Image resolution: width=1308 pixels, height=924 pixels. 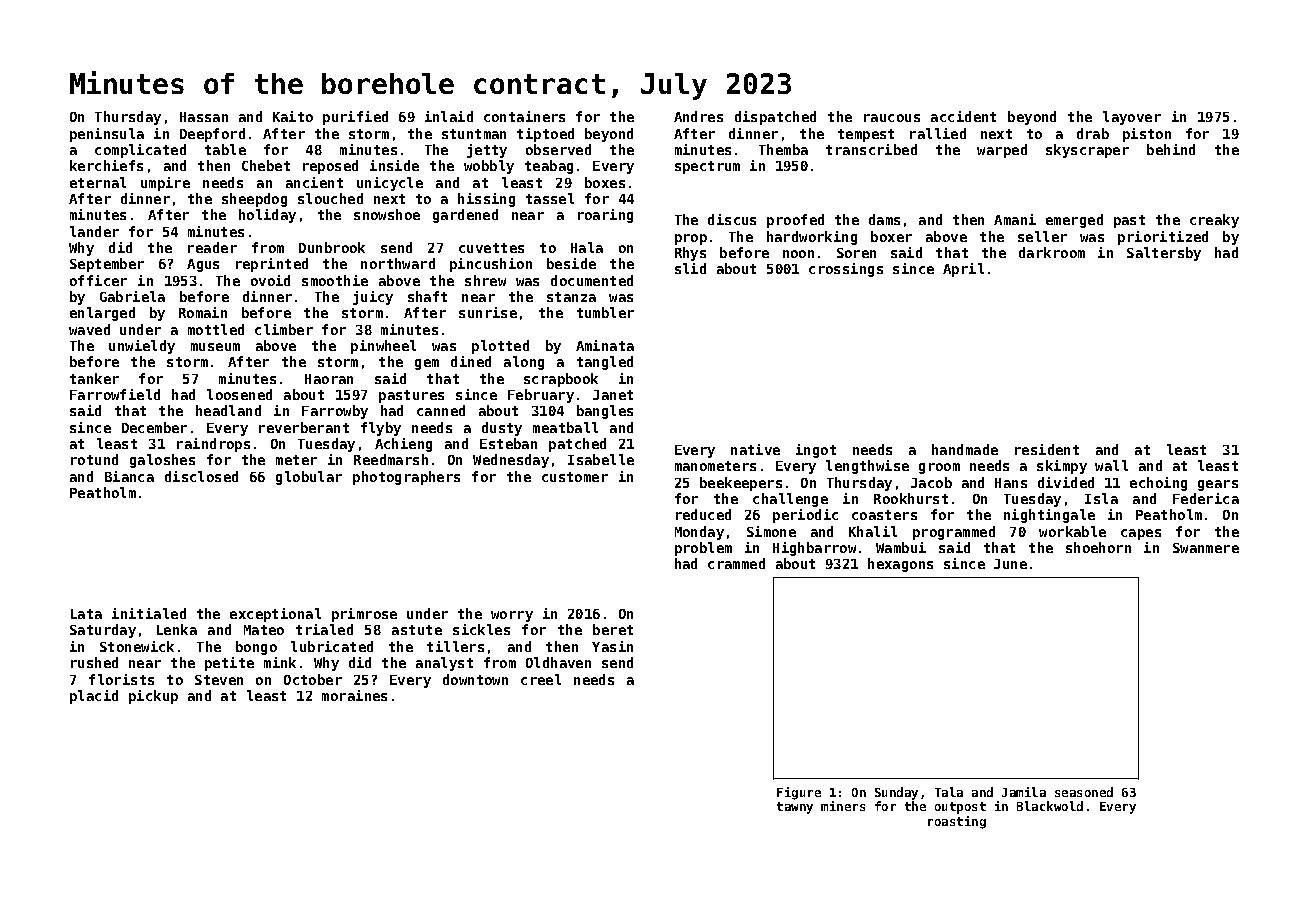 I want to click on shoehorn, so click(x=1098, y=547).
